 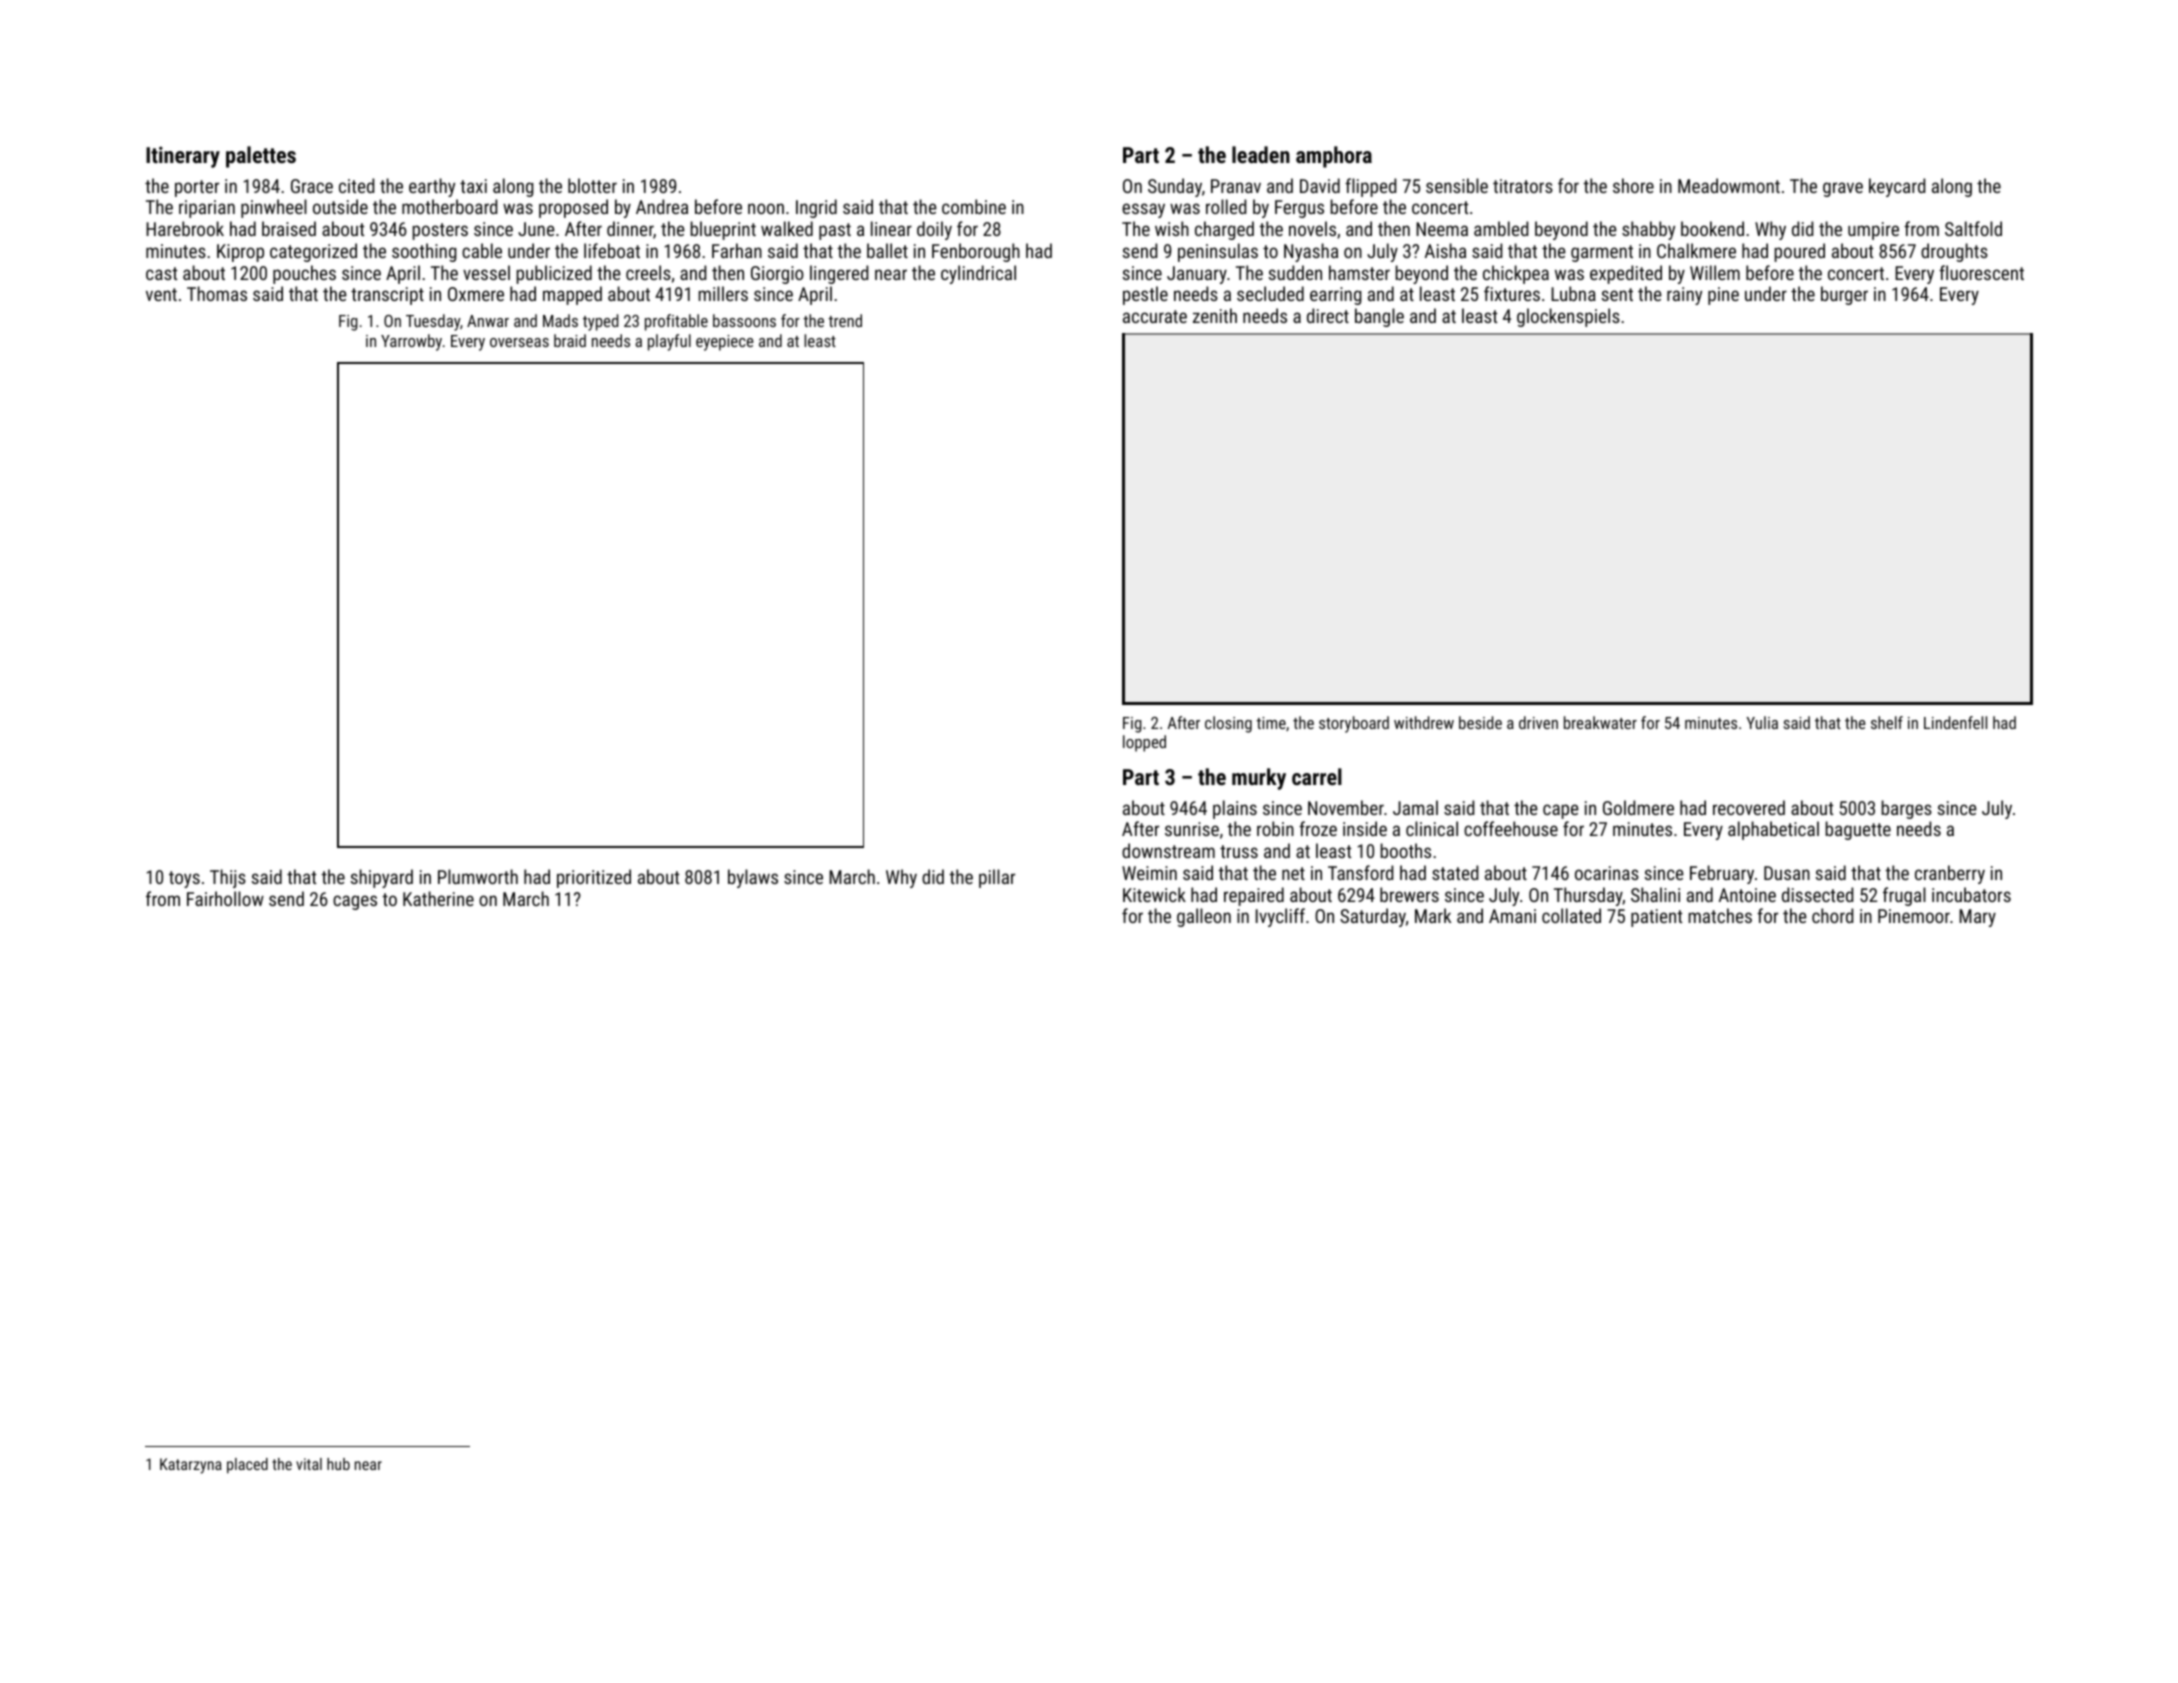 I want to click on blotter, so click(x=592, y=185).
